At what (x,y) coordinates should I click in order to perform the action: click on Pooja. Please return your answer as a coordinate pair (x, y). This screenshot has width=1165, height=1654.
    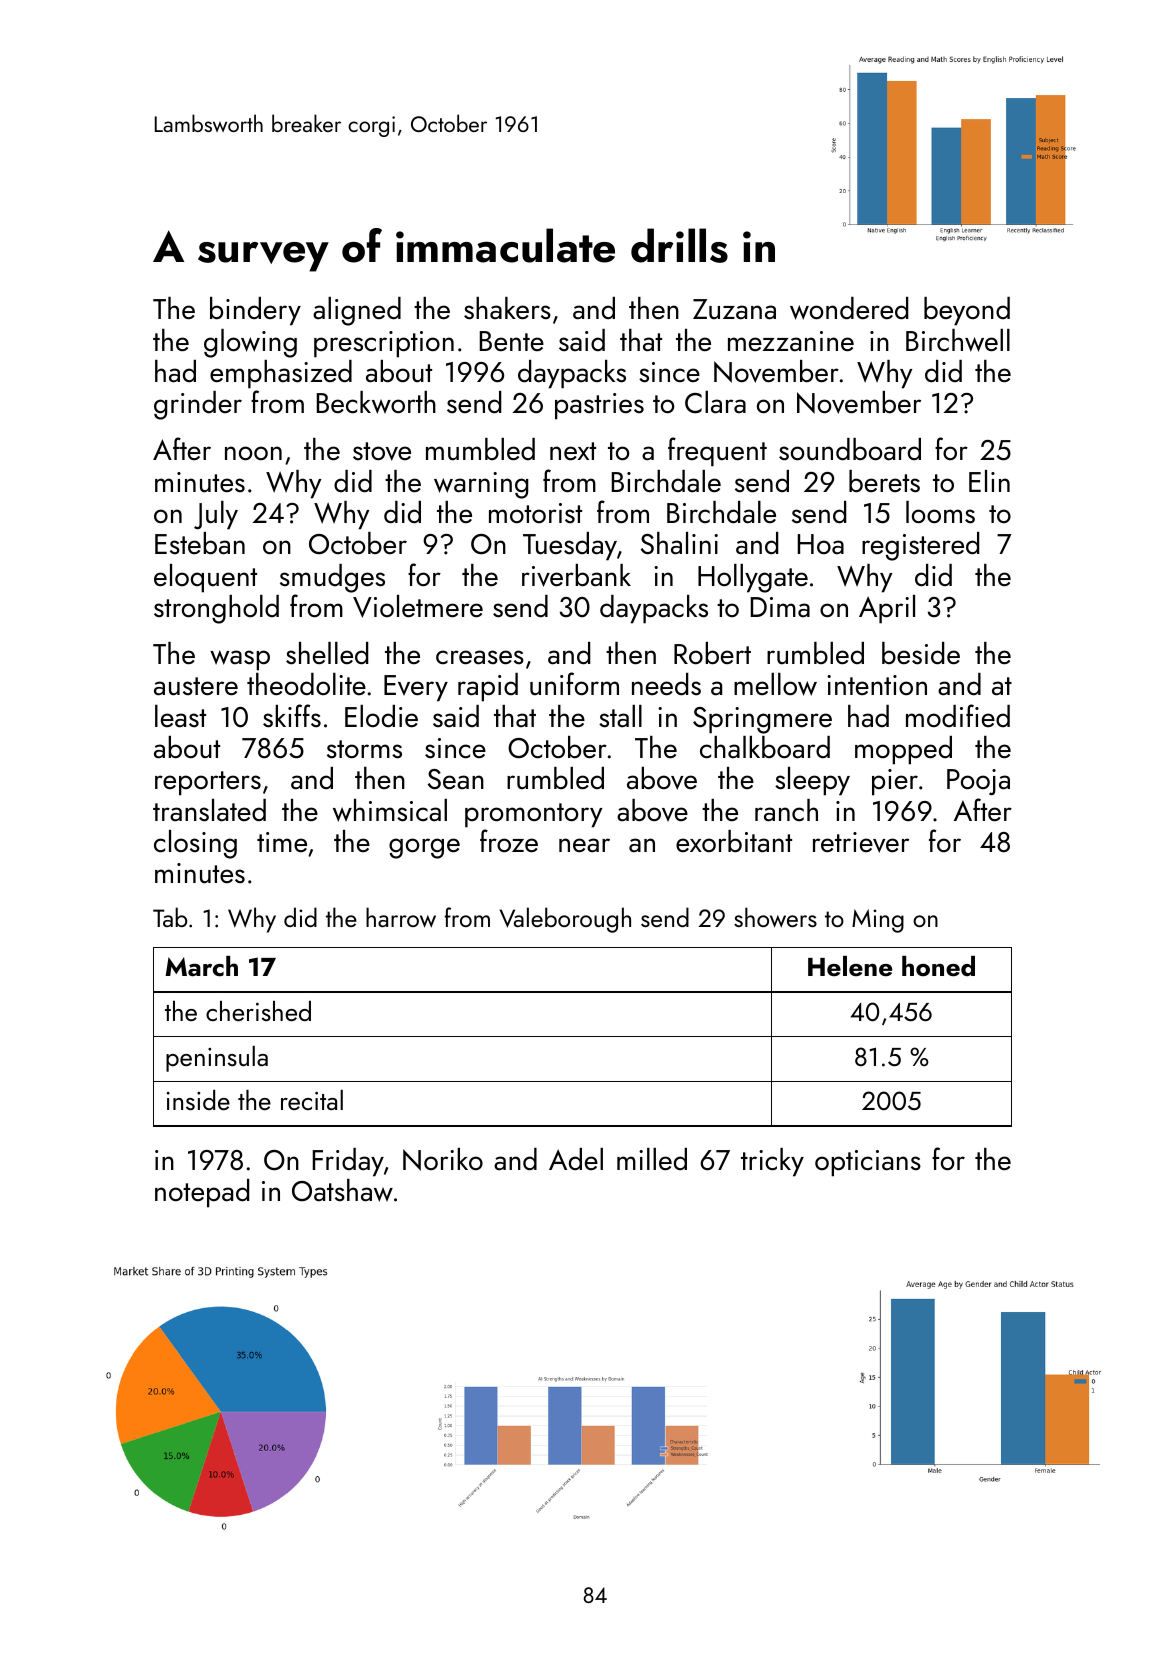
    Looking at the image, I should click on (978, 782).
